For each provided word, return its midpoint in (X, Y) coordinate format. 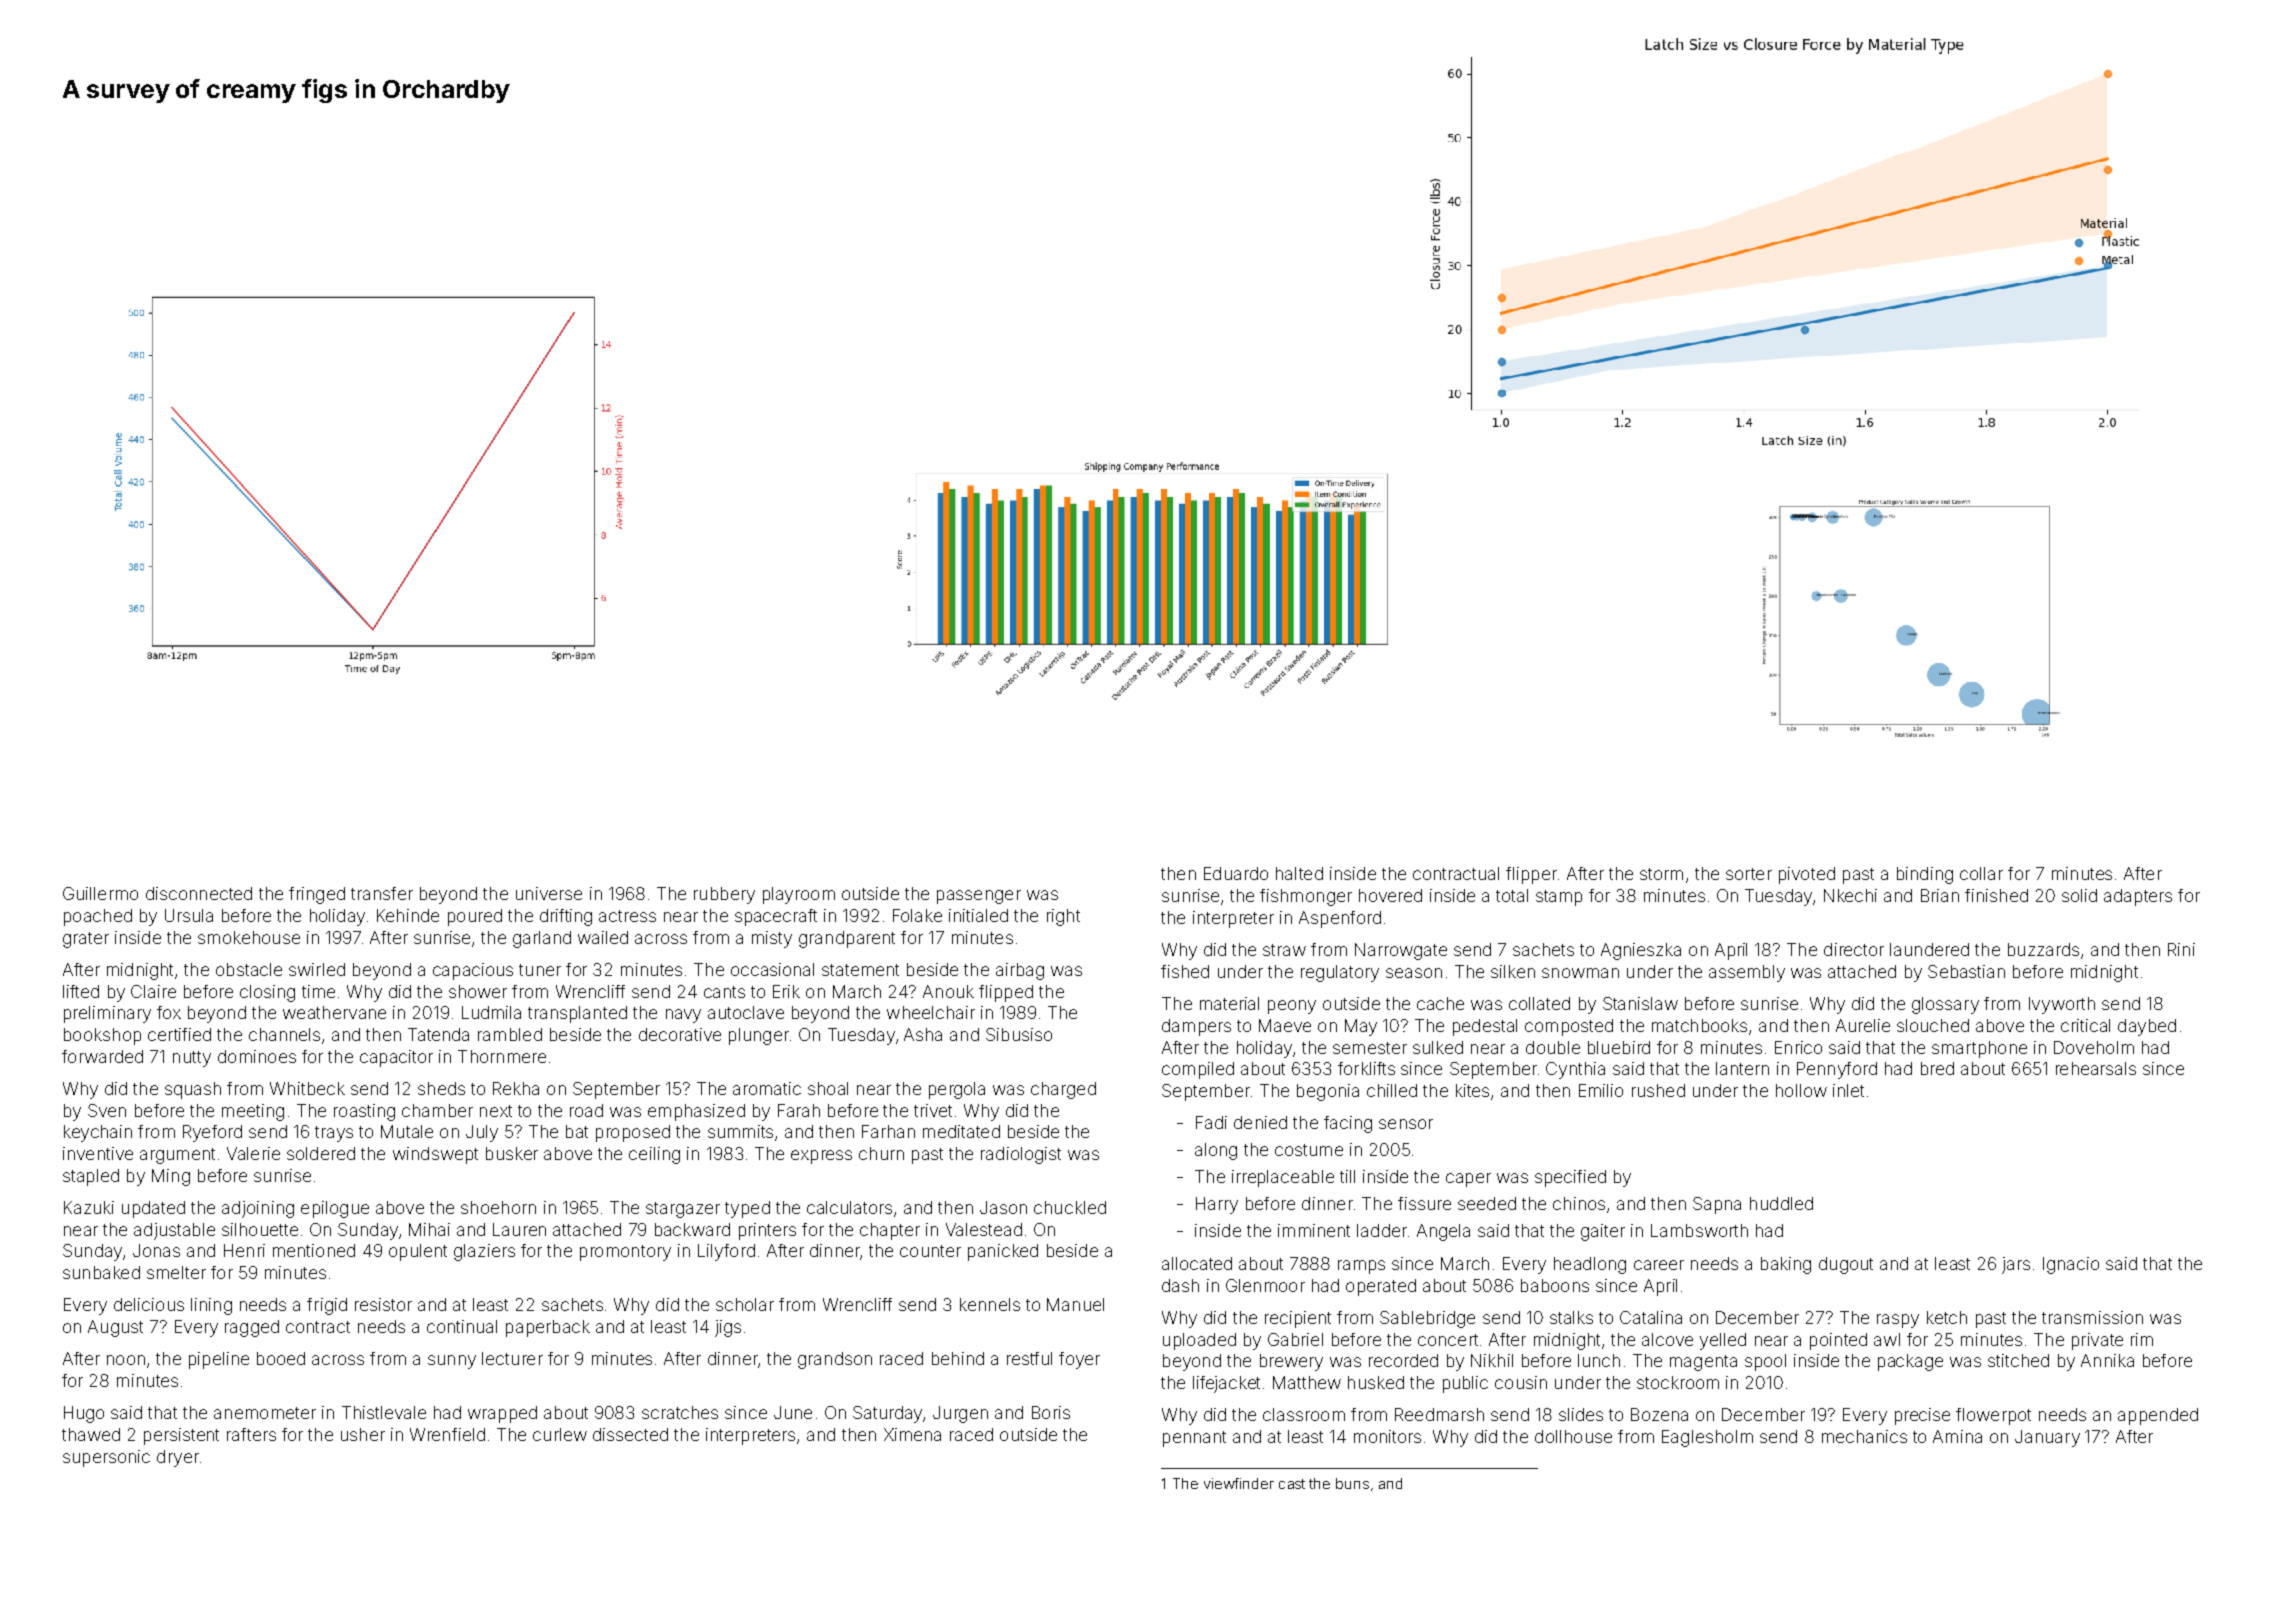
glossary (1945, 1005)
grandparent (847, 939)
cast (1292, 1484)
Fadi (1211, 1122)
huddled (1781, 1203)
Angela (1443, 1232)
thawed (91, 1434)
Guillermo (100, 893)
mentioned (314, 1250)
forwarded (102, 1056)
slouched (1933, 1025)
